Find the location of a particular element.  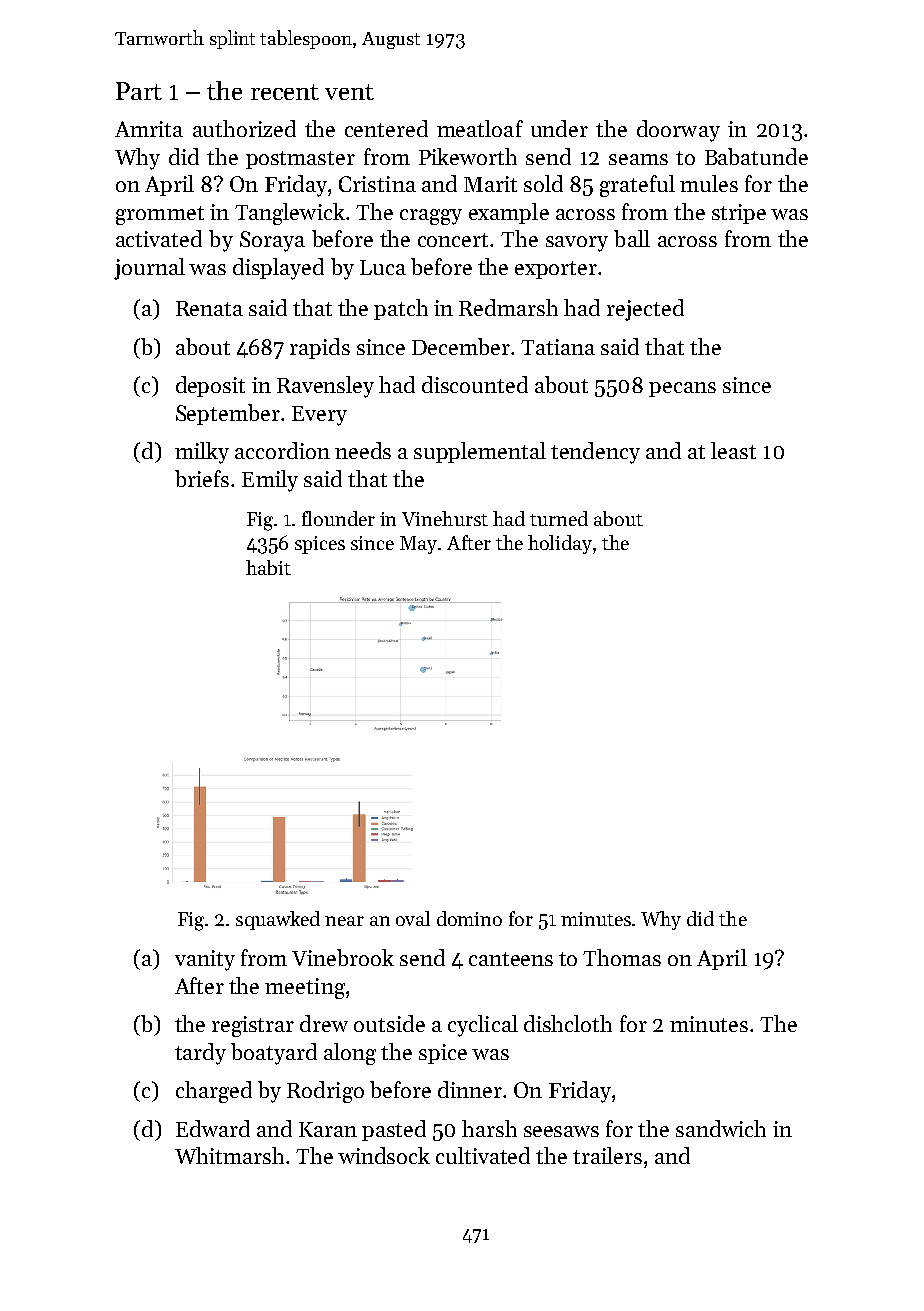

cultivated is located at coordinates (483, 1155).
